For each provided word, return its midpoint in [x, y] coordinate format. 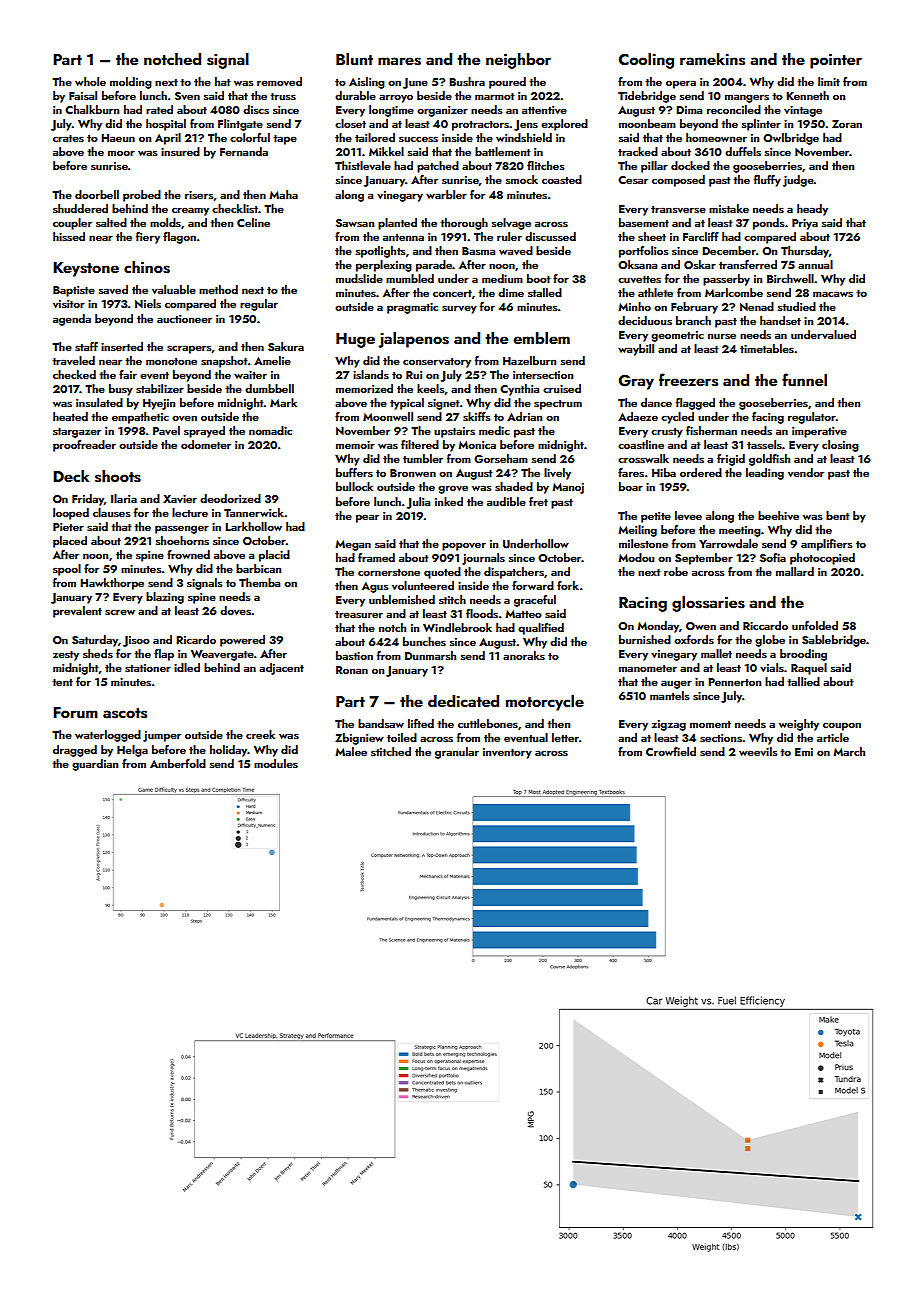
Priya [805, 224]
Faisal [83, 95]
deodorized [230, 498]
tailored [375, 137]
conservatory [437, 363]
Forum [75, 712]
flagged [695, 404]
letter [565, 737]
